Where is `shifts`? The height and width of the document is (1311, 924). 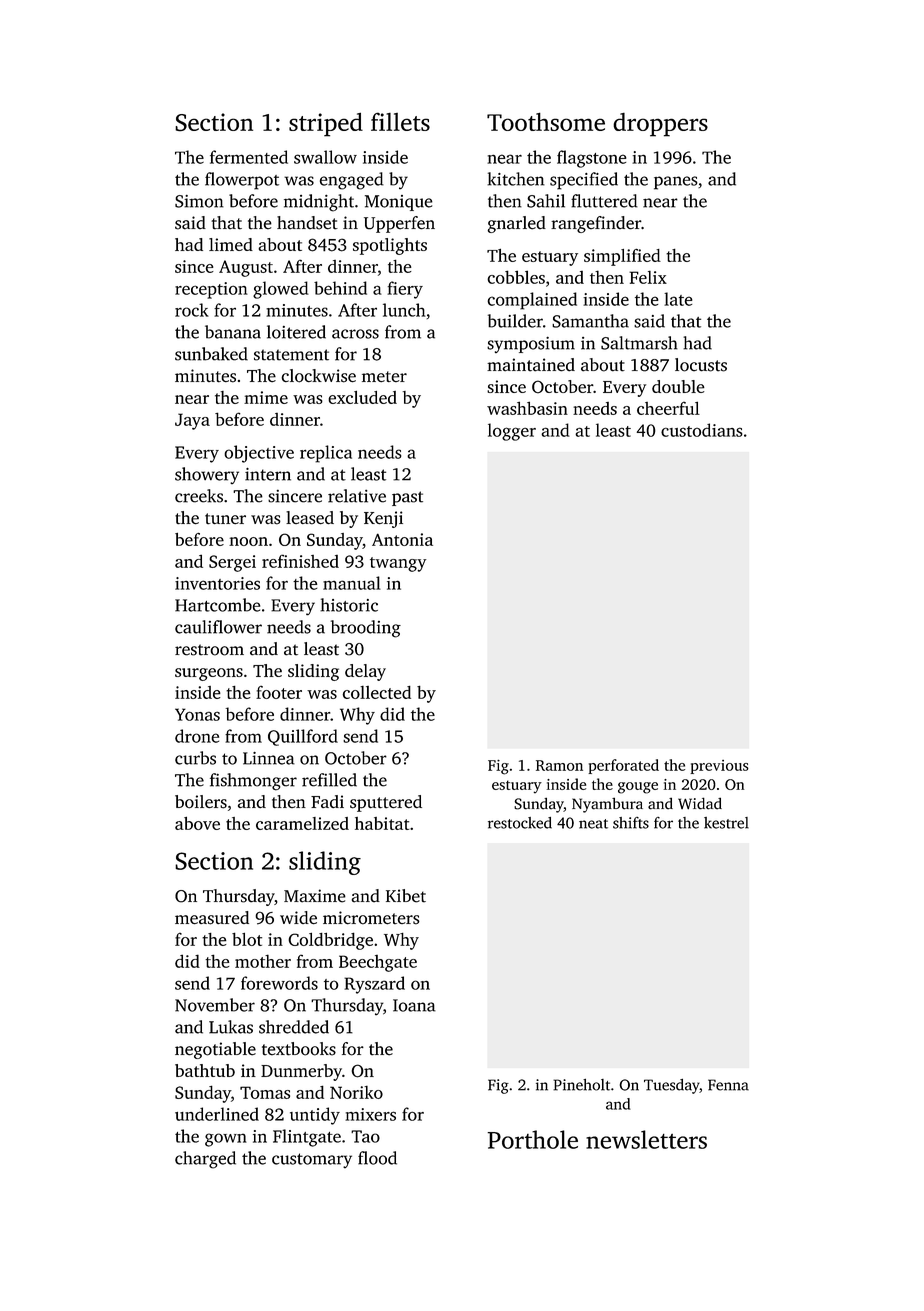 shifts is located at coordinates (631, 823).
